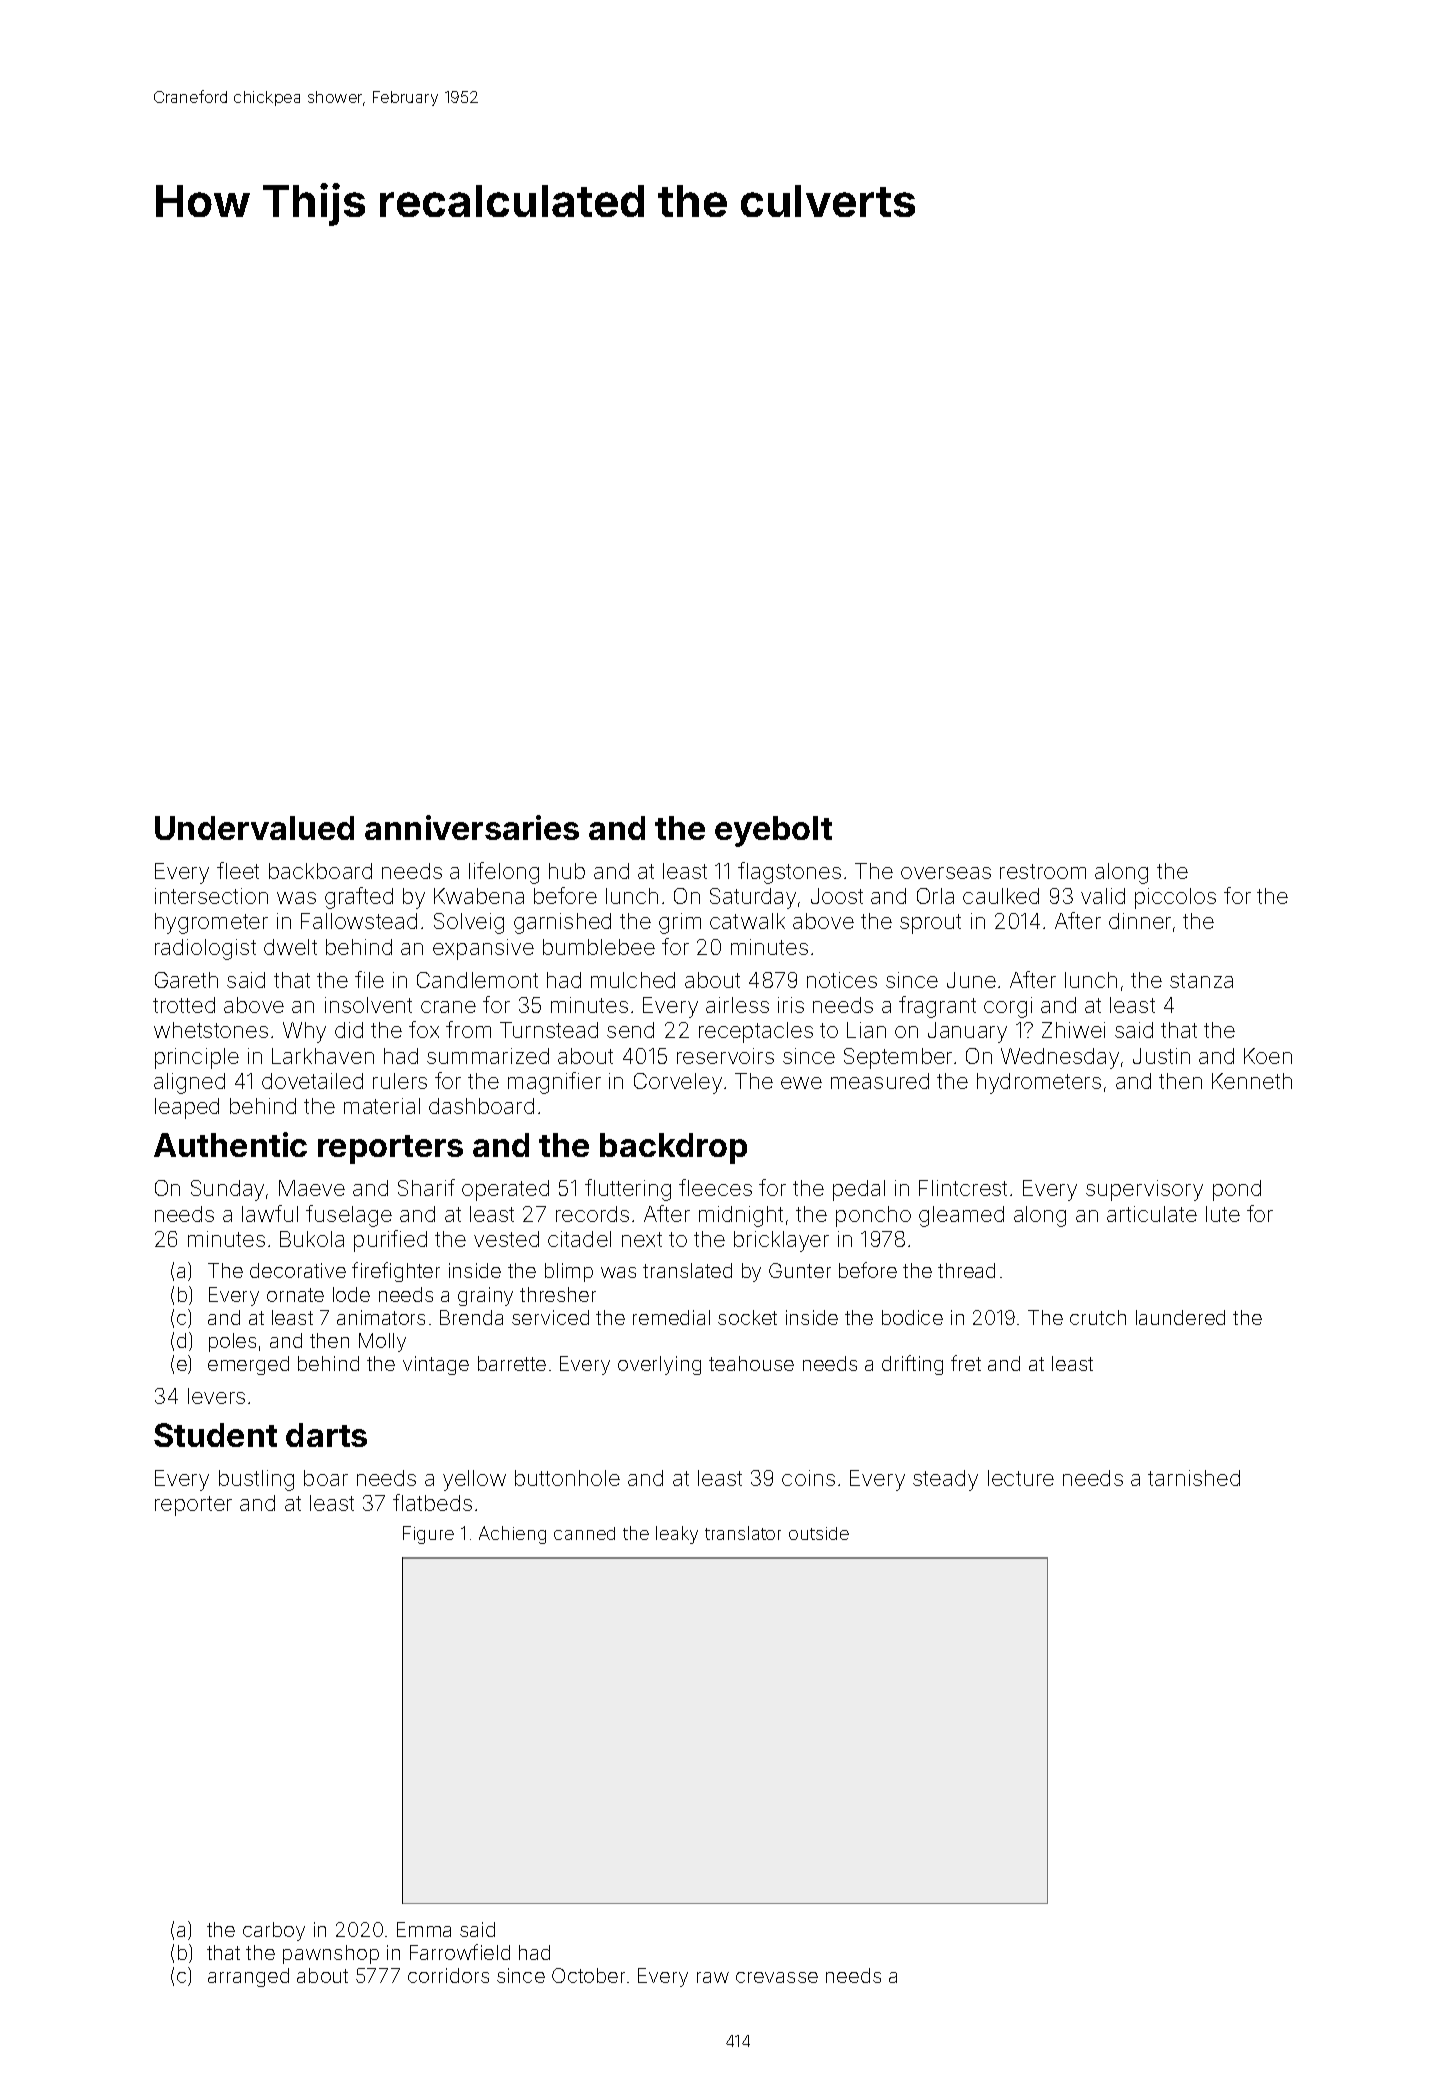 The height and width of the screenshot is (2100, 1450). Describe the element at coordinates (961, 1216) in the screenshot. I see `gleamed` at that location.
